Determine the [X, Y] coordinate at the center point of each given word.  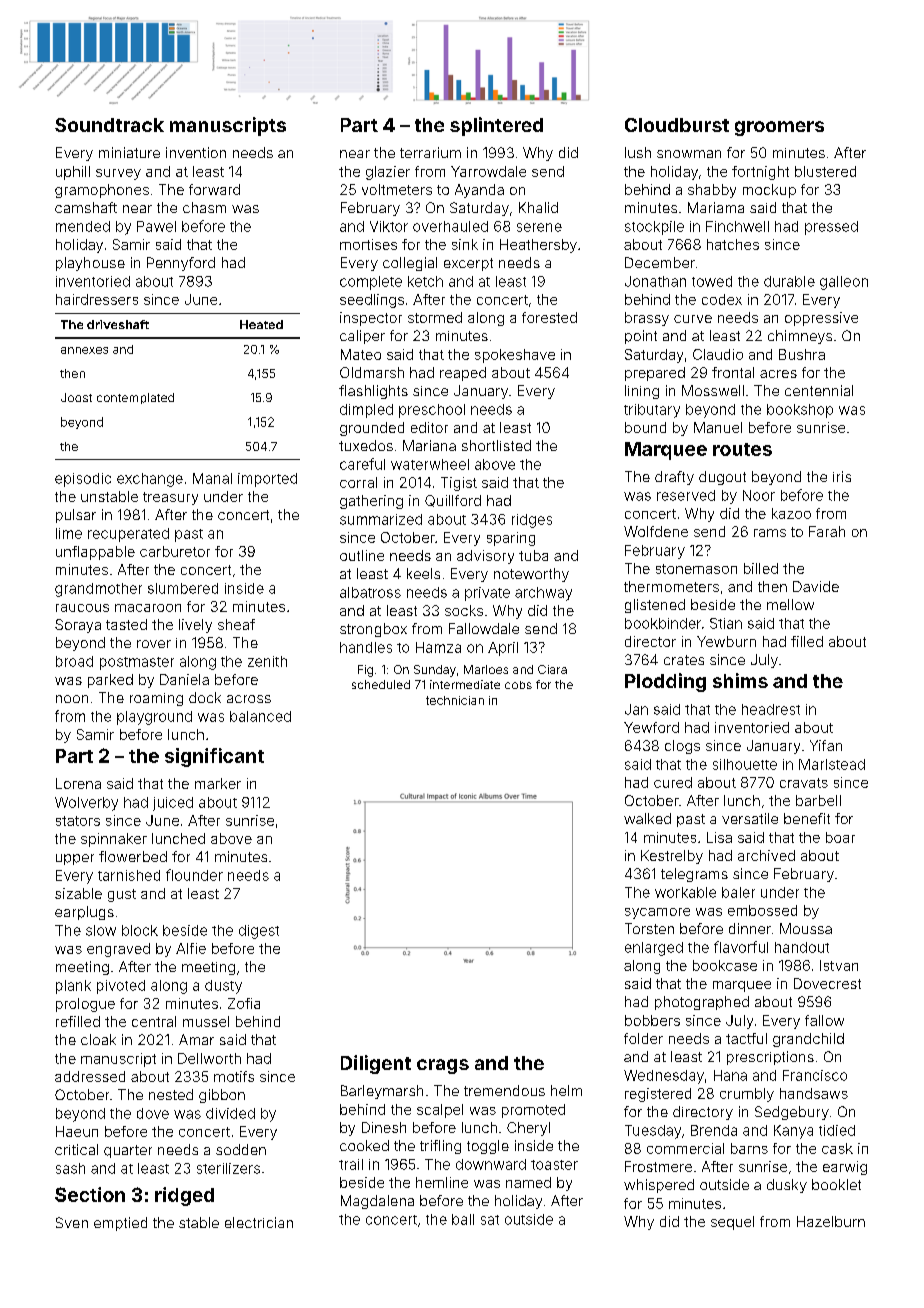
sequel [732, 1223]
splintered [496, 126]
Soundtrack [109, 125]
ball [463, 1219]
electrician [259, 1222]
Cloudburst [677, 125]
